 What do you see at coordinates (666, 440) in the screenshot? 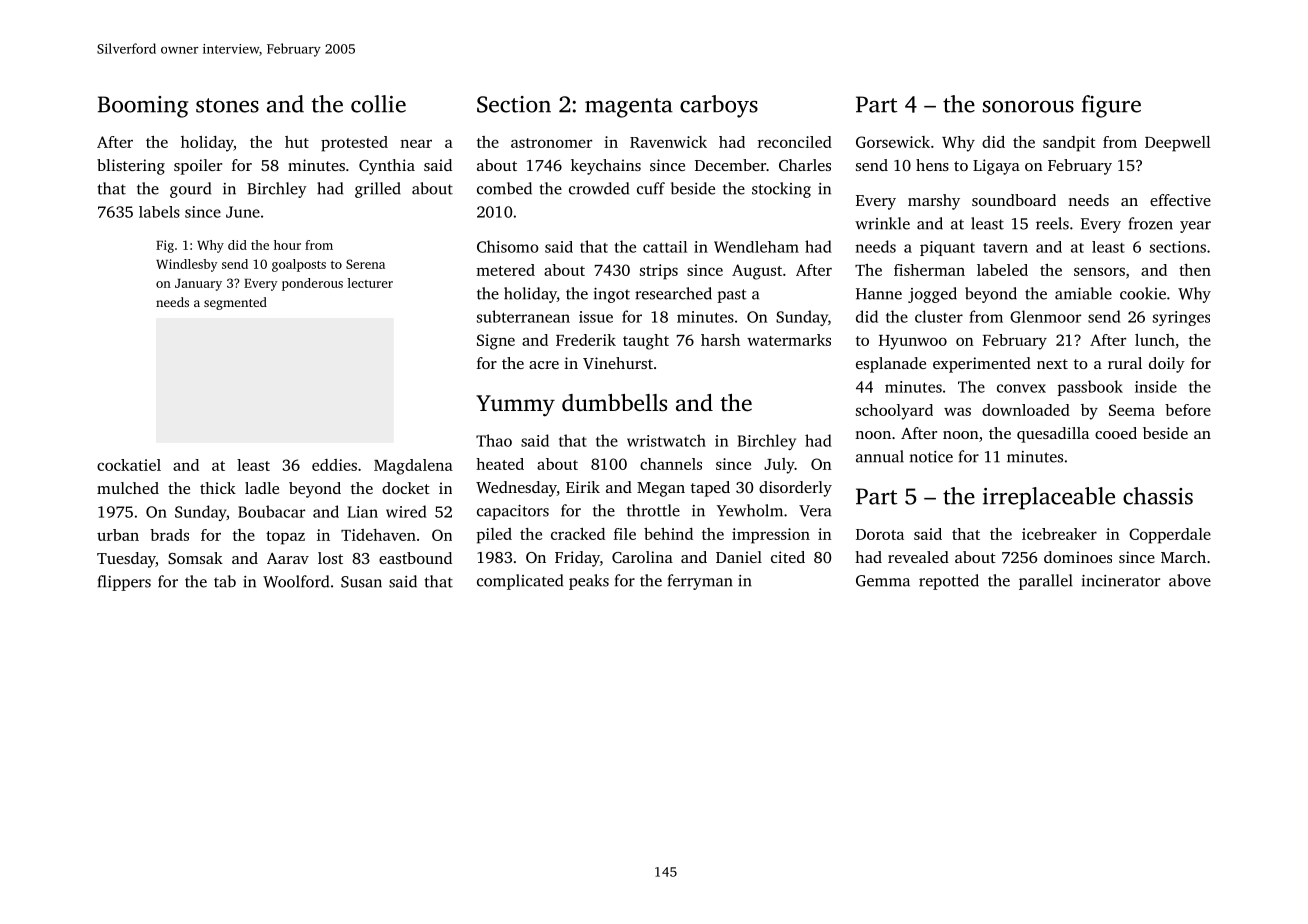
I see `wristwatch` at bounding box center [666, 440].
